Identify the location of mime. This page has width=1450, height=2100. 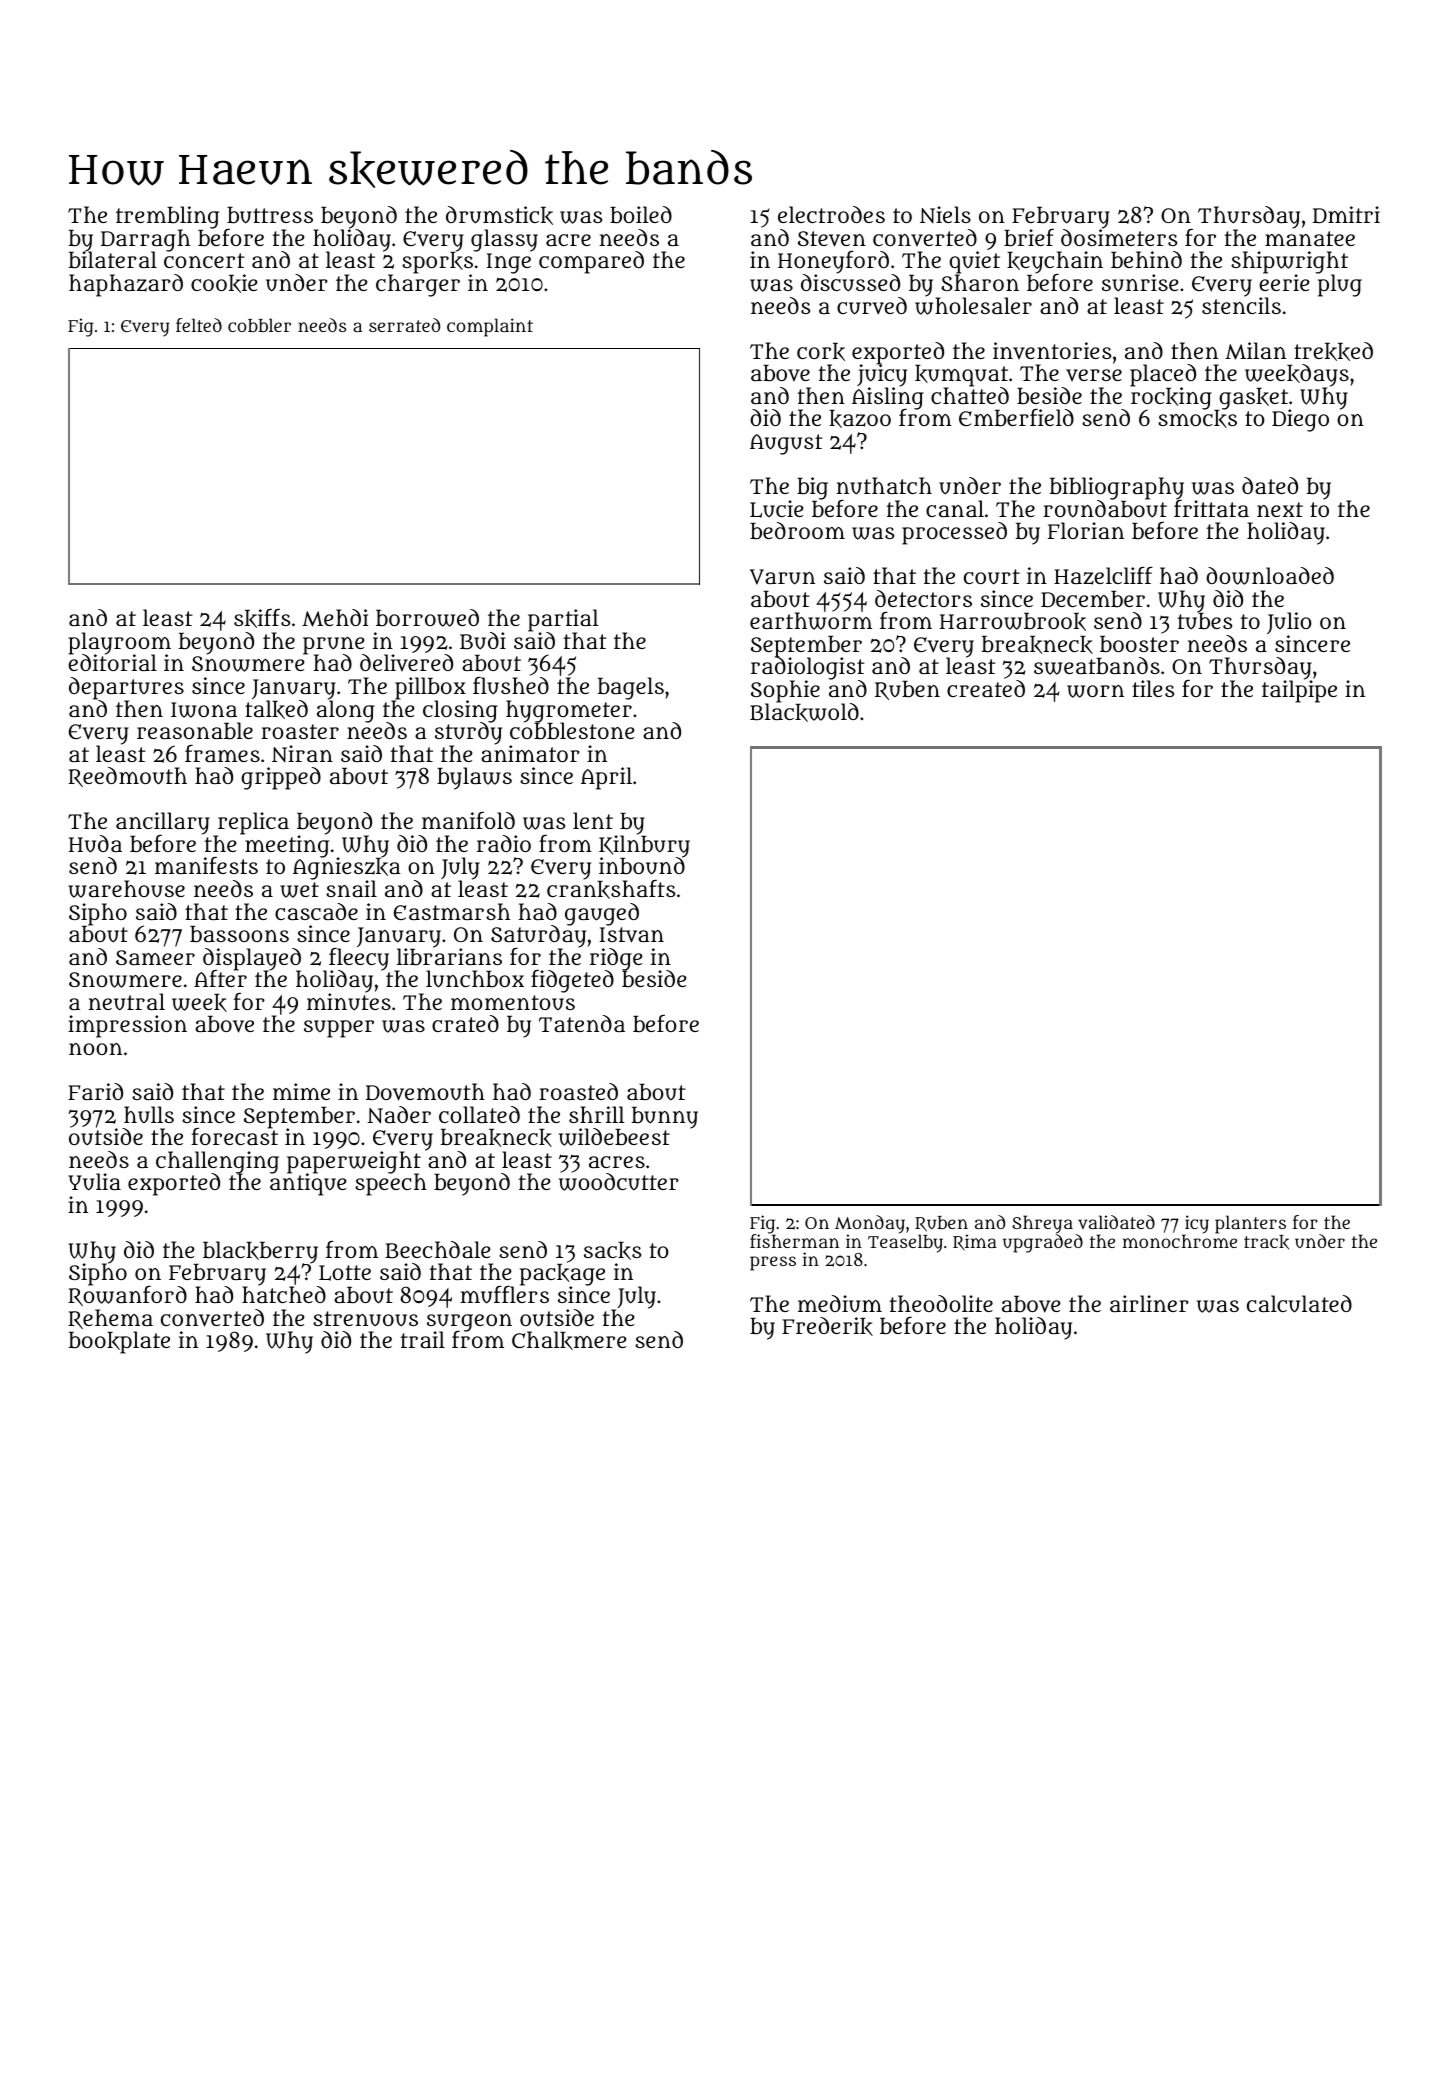
(301, 1091).
